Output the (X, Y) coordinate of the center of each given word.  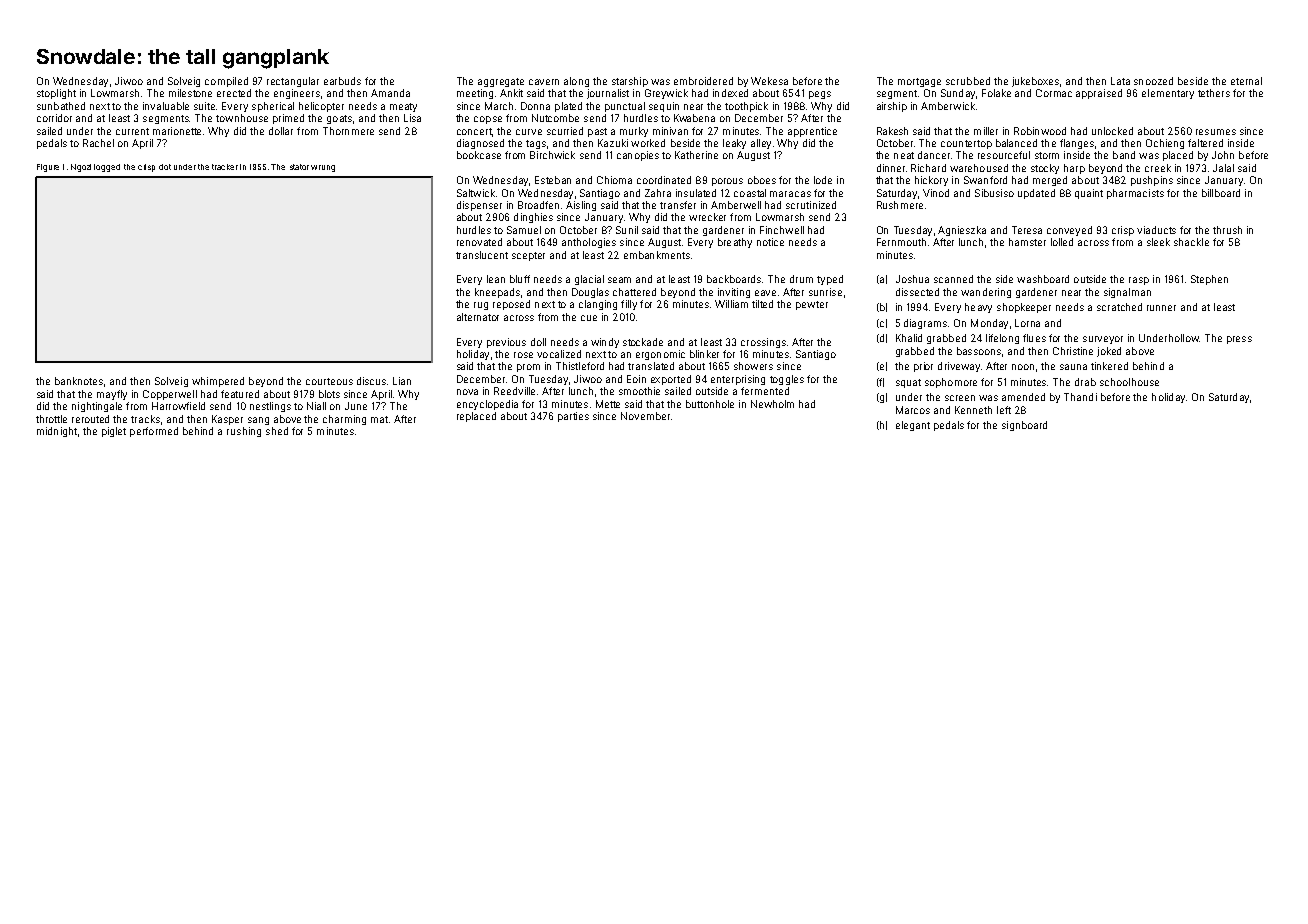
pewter (812, 305)
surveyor (1103, 340)
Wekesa (769, 81)
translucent (482, 255)
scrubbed (968, 81)
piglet (114, 432)
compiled (226, 82)
